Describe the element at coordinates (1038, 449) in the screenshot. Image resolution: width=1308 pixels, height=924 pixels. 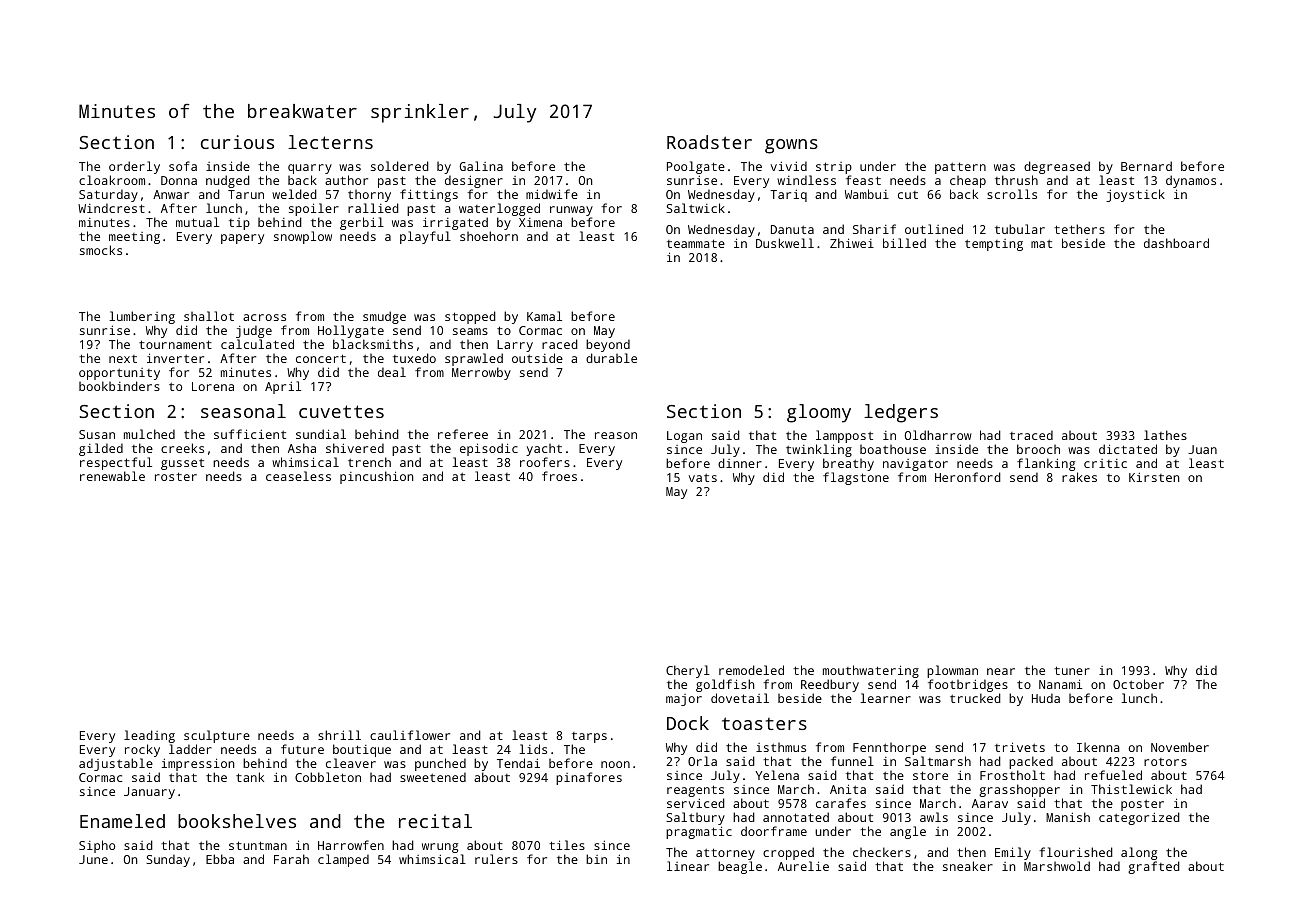
I see `brooch` at that location.
